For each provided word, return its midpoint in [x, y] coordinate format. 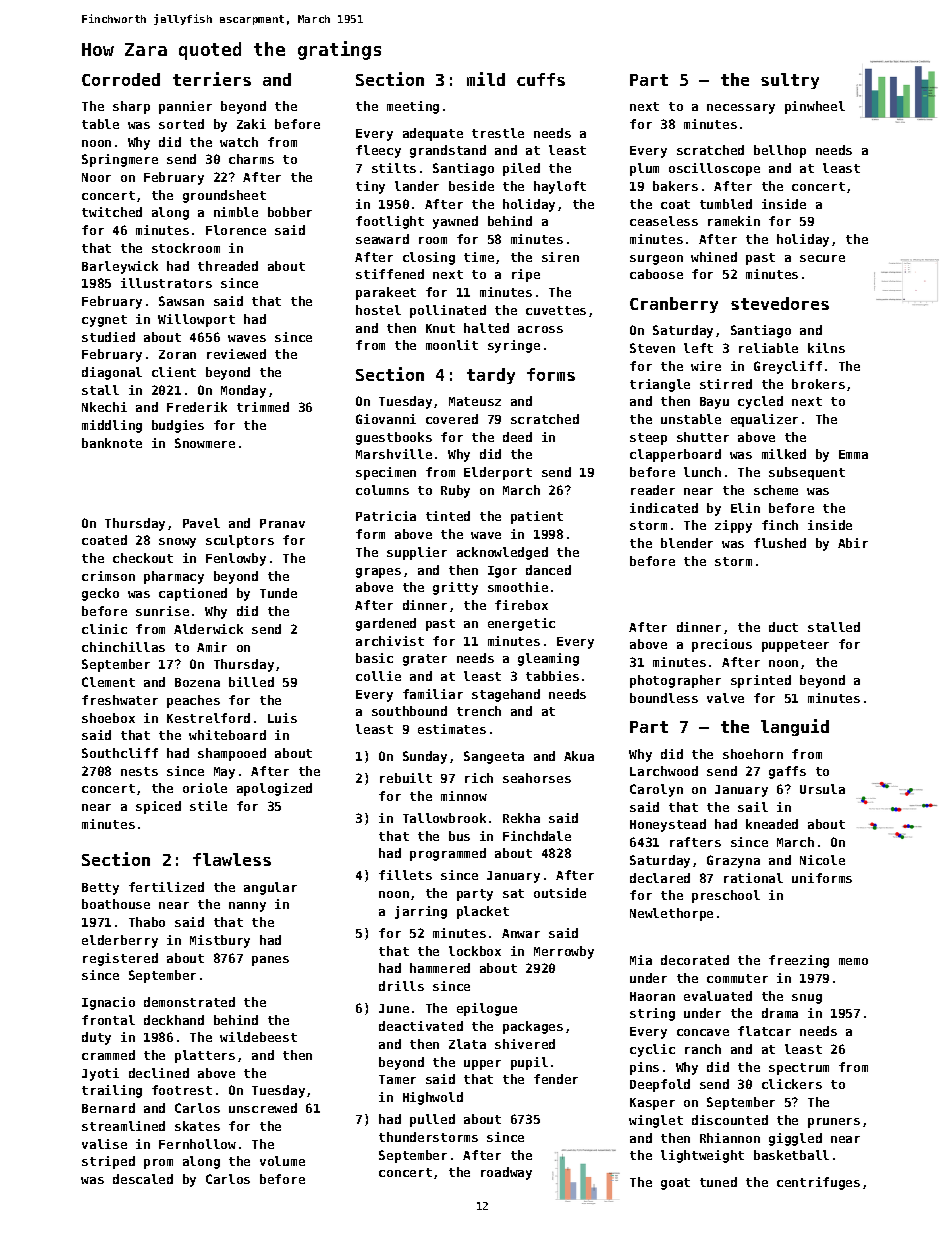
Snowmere [205, 443]
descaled [143, 1179]
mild [486, 79]
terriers [212, 79]
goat [675, 1184]
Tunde [278, 593]
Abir [853, 543]
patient [537, 517]
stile [208, 806]
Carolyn [656, 790]
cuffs [541, 79]
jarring [421, 912]
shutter [703, 437]
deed [517, 437]
